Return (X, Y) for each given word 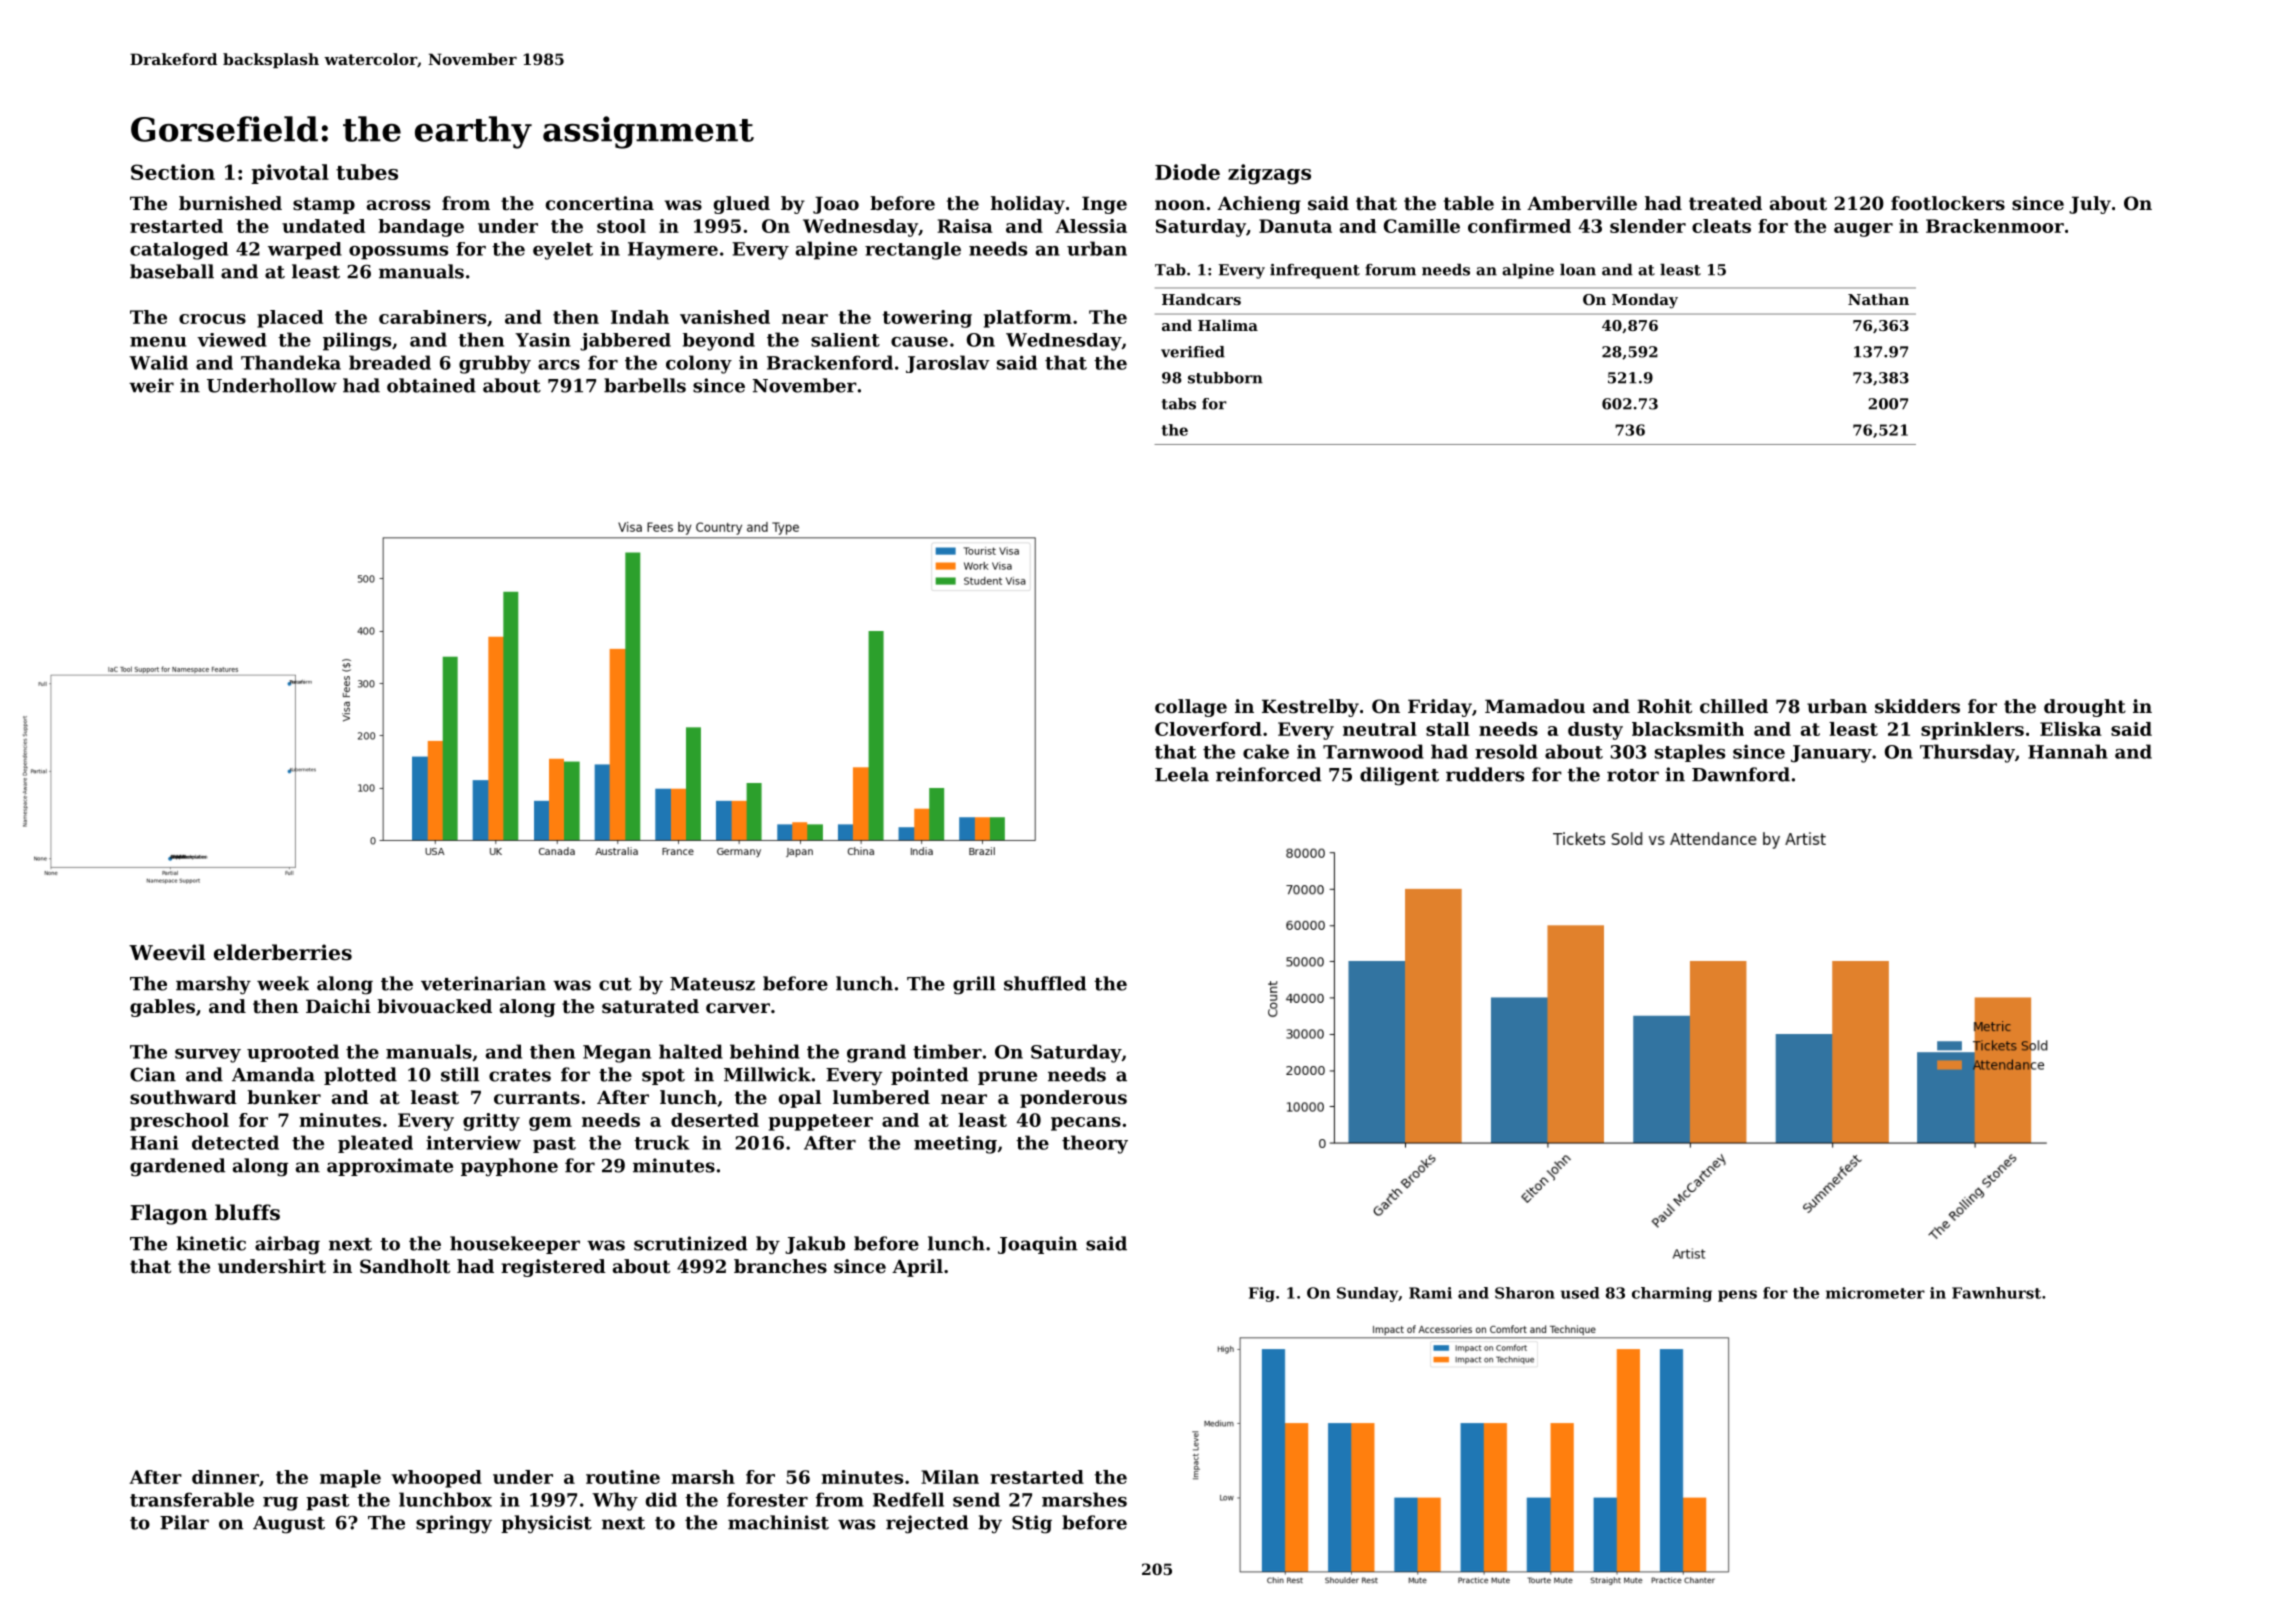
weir (151, 385)
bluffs (247, 1212)
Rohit (1664, 706)
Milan (950, 1477)
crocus (212, 319)
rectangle (913, 251)
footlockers (1948, 203)
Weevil (167, 952)
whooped (436, 1479)
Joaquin (1038, 1245)
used (1580, 1293)
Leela (1182, 774)
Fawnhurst (1996, 1293)
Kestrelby (1310, 708)
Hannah (2068, 751)
